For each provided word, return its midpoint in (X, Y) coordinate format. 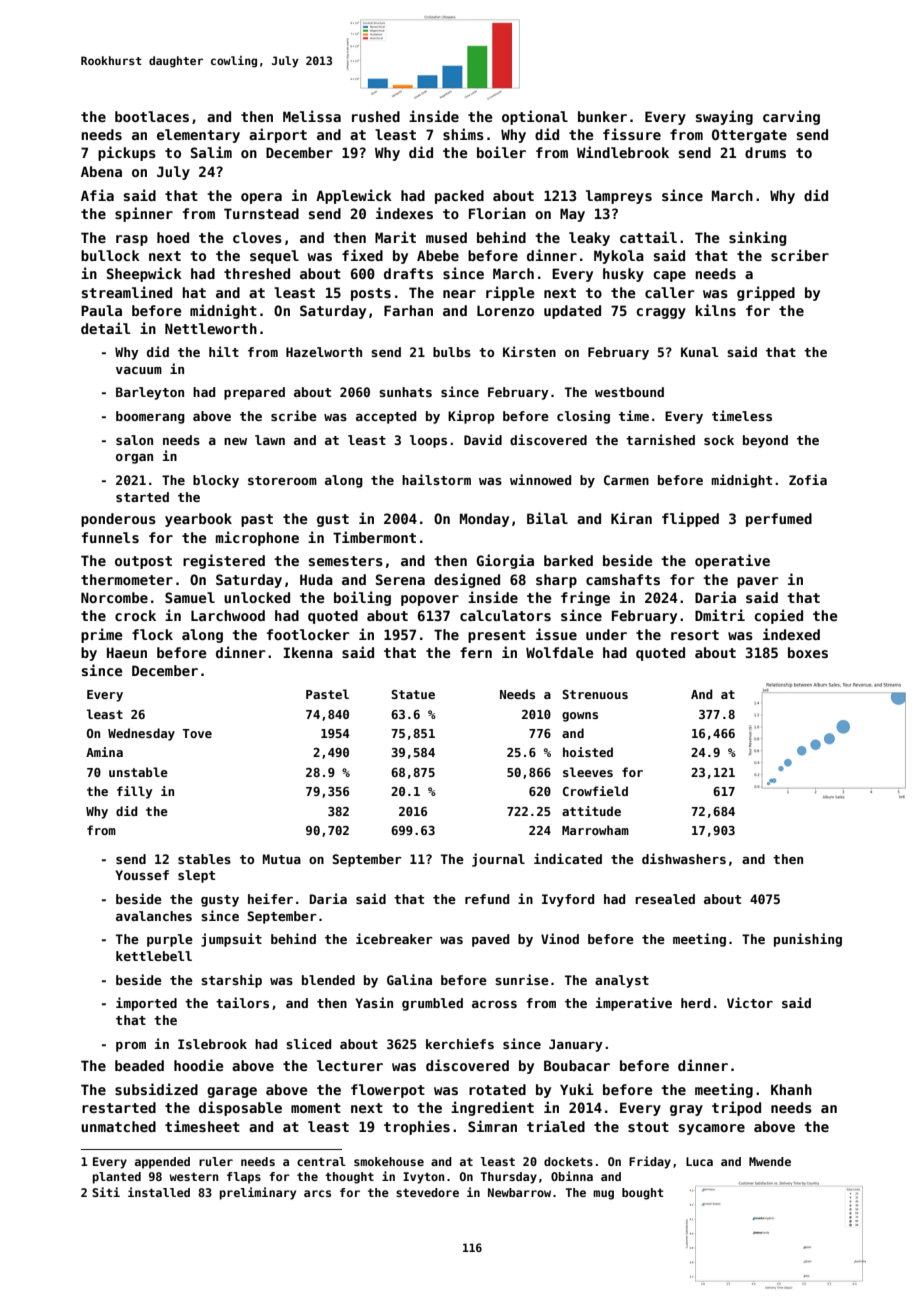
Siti (106, 1192)
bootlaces (152, 116)
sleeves (588, 772)
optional (535, 117)
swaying (724, 117)
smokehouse (389, 1161)
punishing (808, 940)
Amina (104, 752)
